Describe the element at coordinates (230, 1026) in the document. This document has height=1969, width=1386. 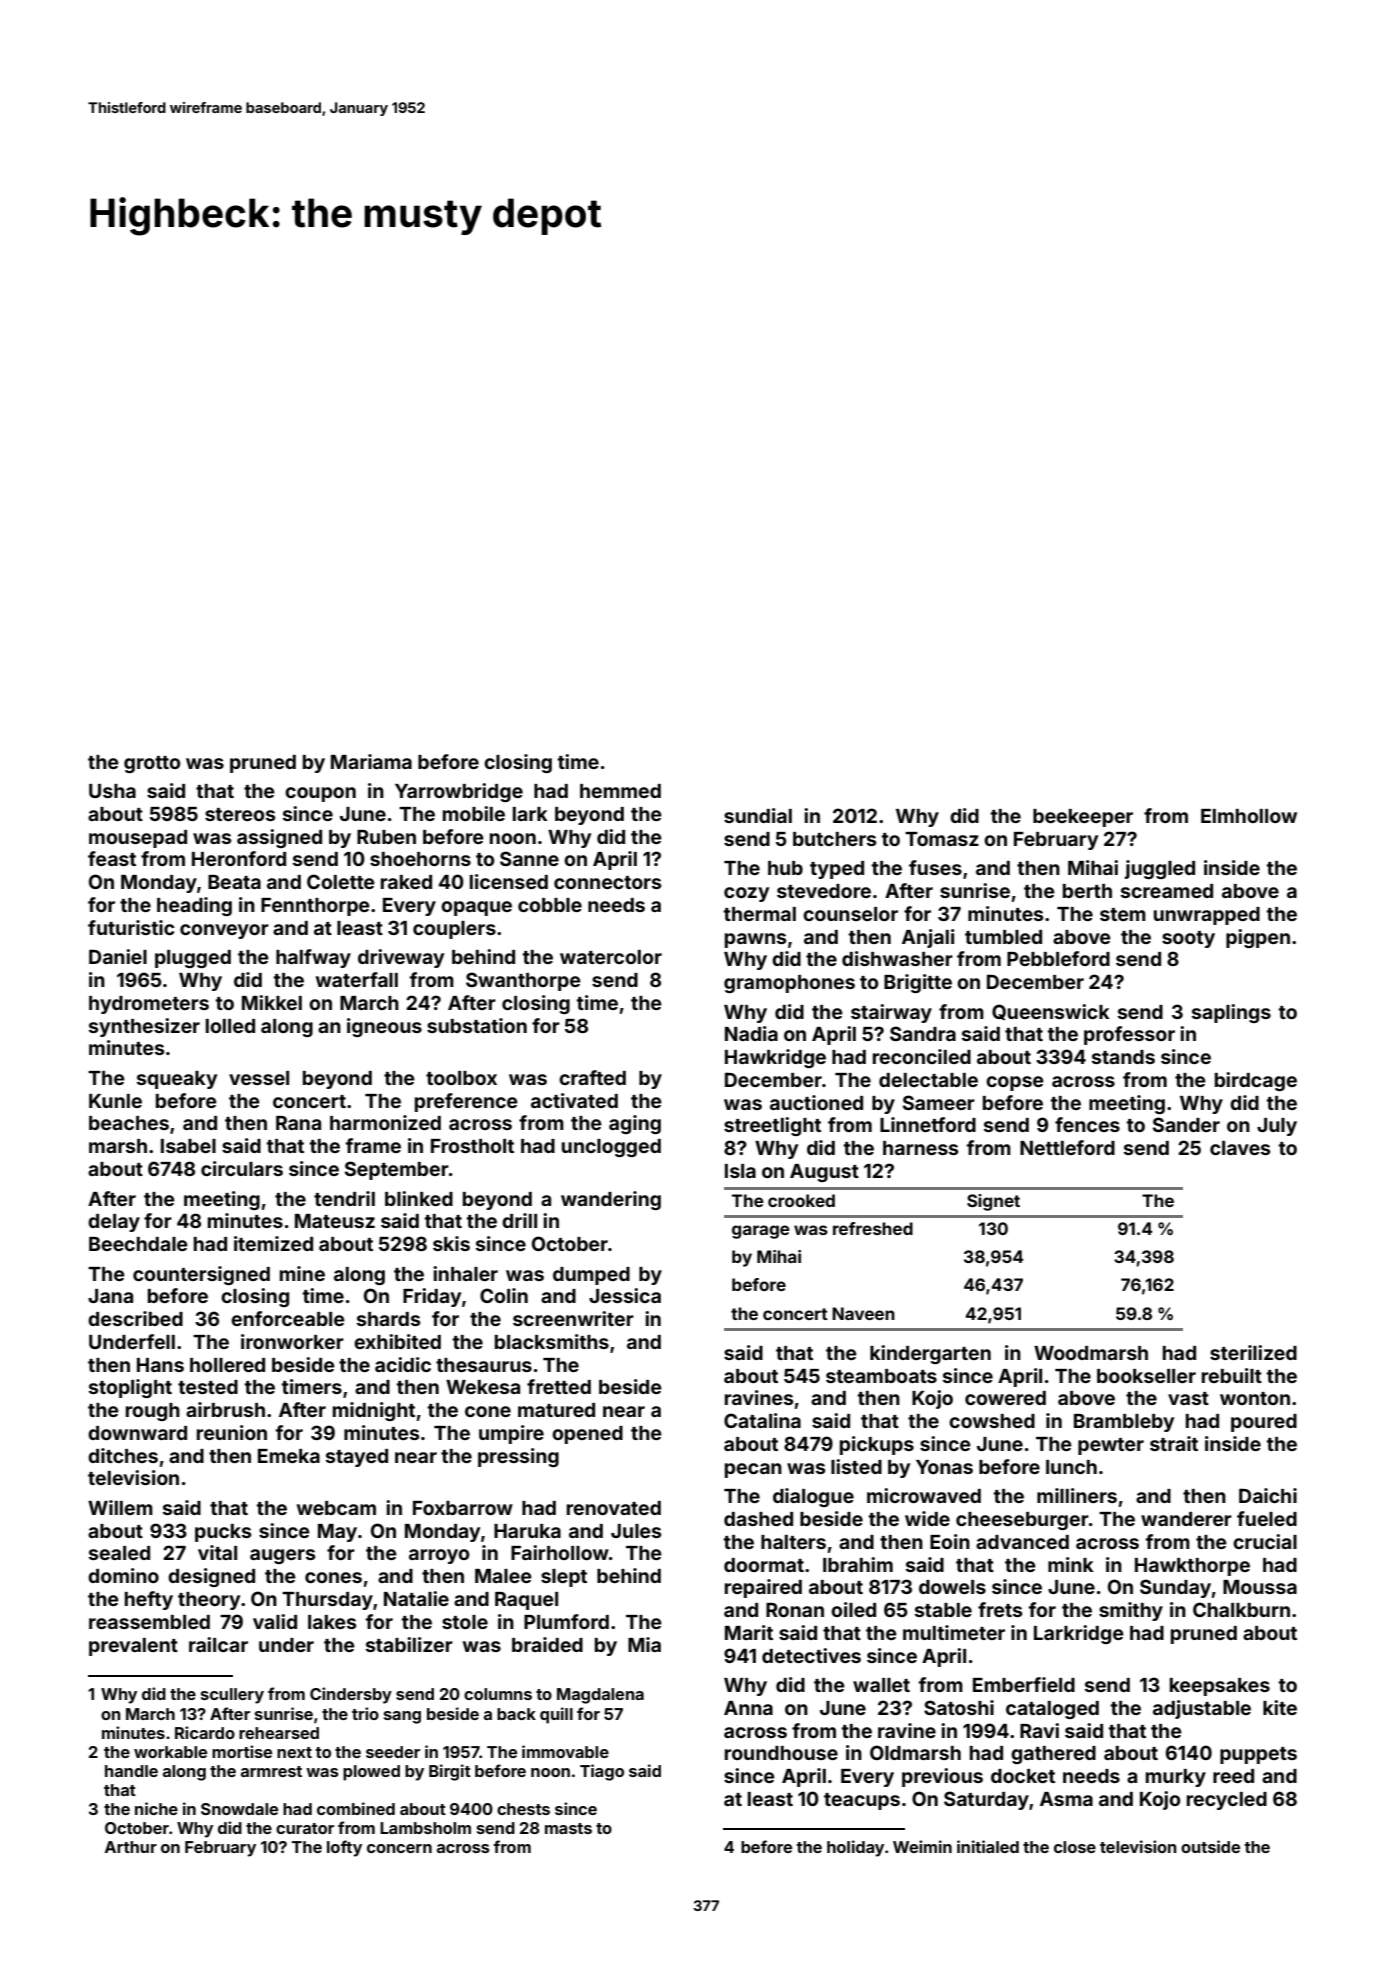
I see `lolled` at that location.
